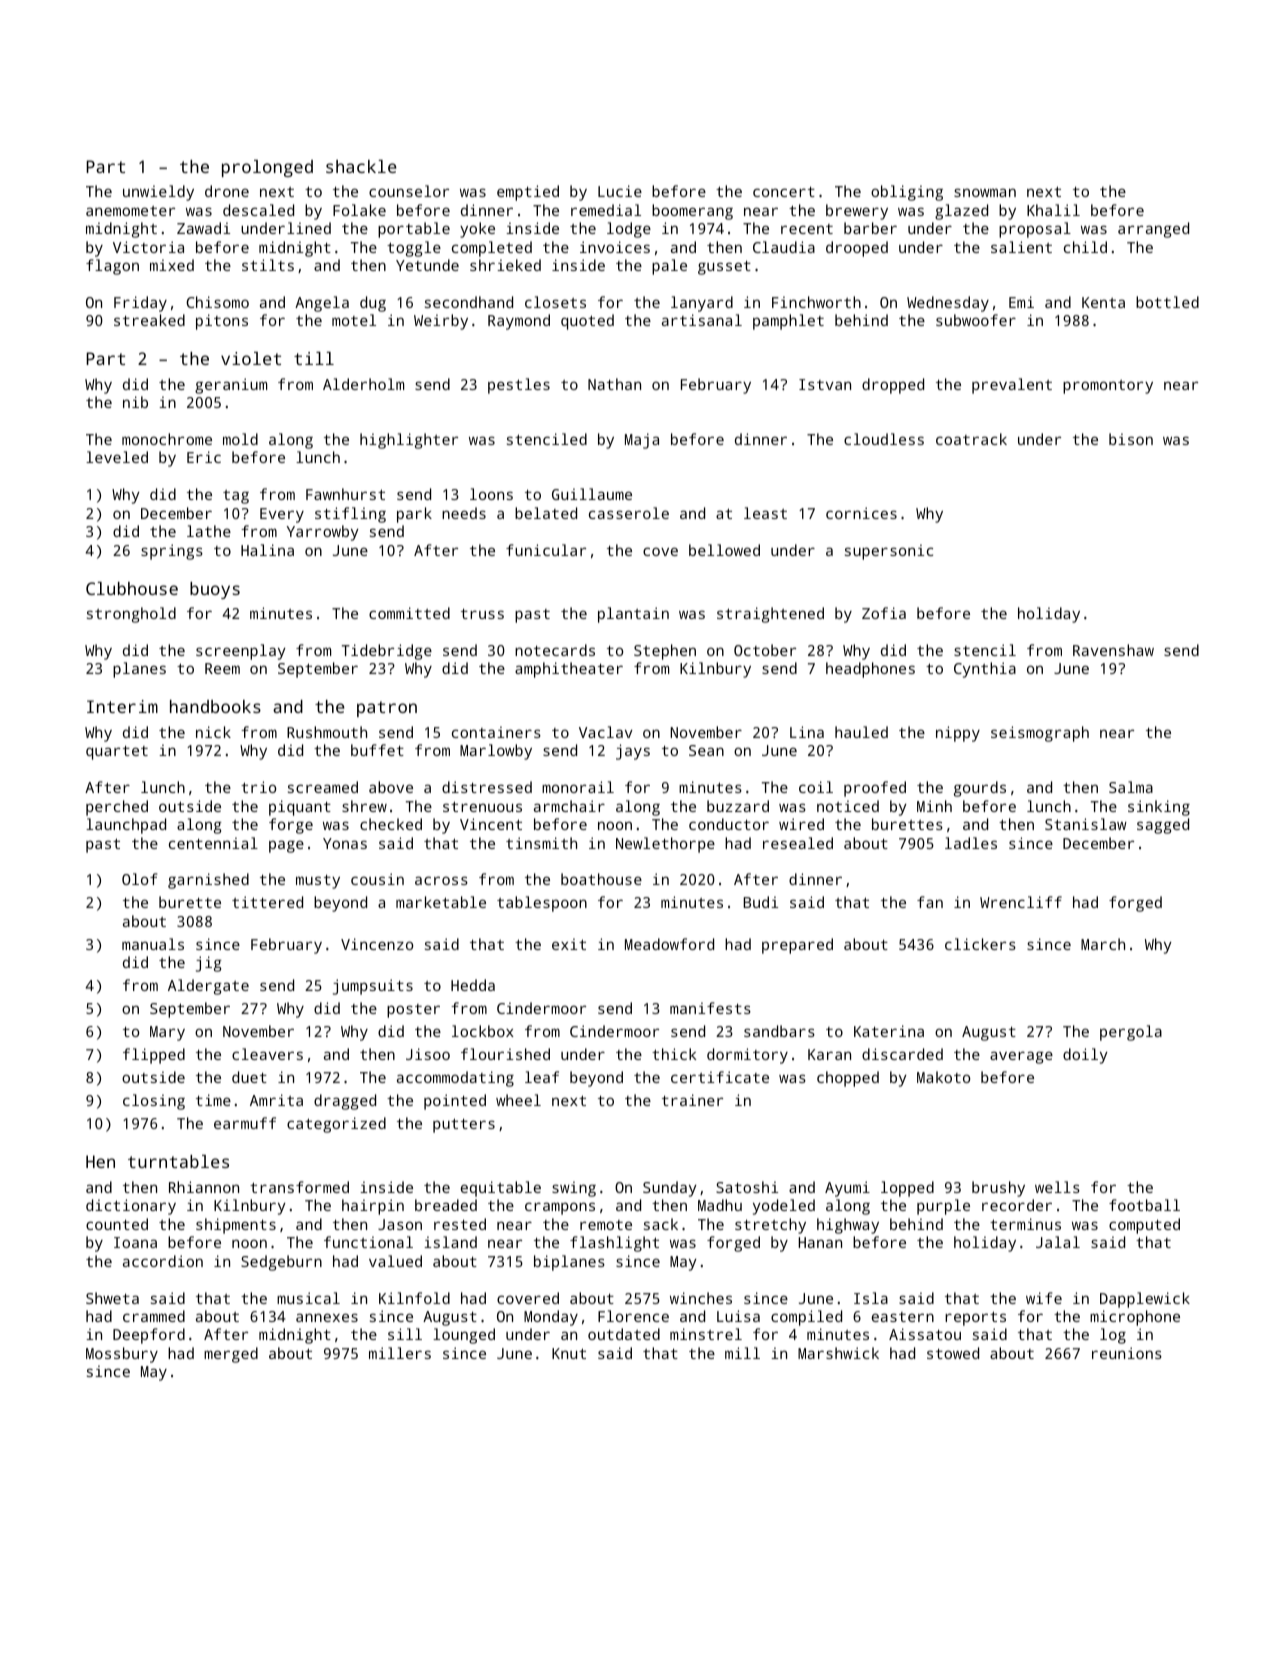 Image resolution: width=1285 pixels, height=1663 pixels. I want to click on Fawnhurst, so click(345, 494).
